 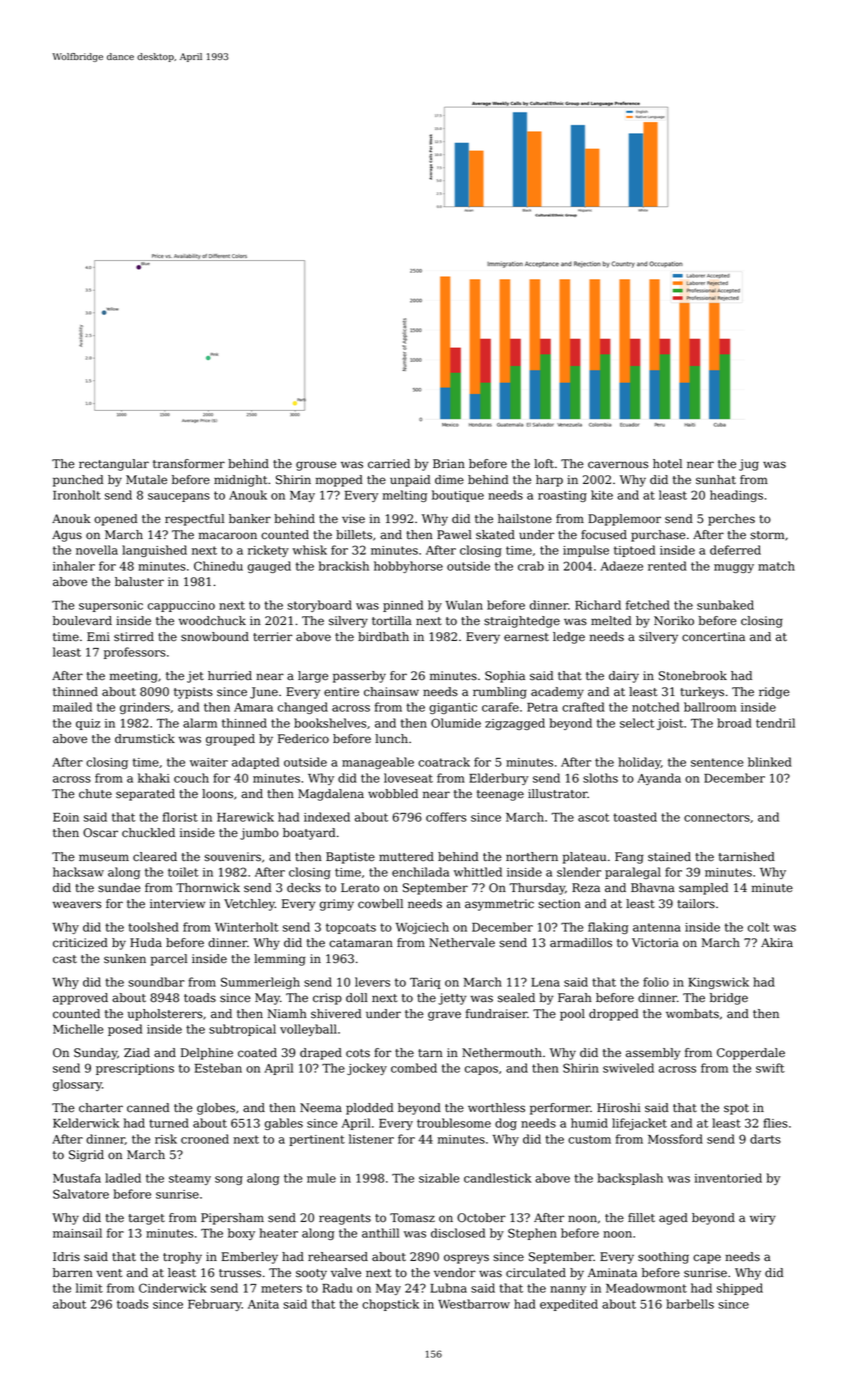 What do you see at coordinates (544, 464) in the document?
I see `loft` at bounding box center [544, 464].
